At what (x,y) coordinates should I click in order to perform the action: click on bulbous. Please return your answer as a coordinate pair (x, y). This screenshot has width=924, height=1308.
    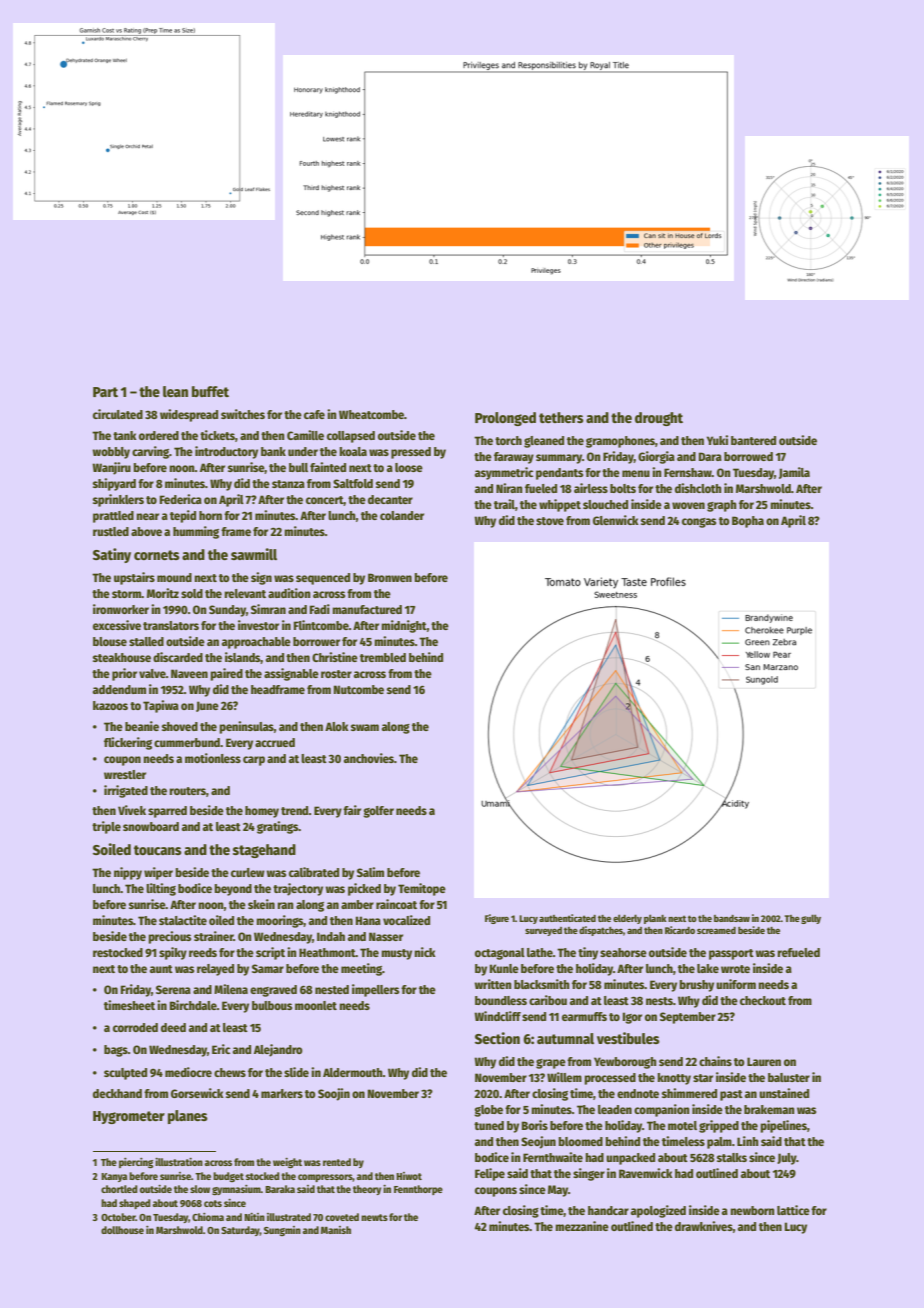
    Looking at the image, I should click on (272, 1005).
